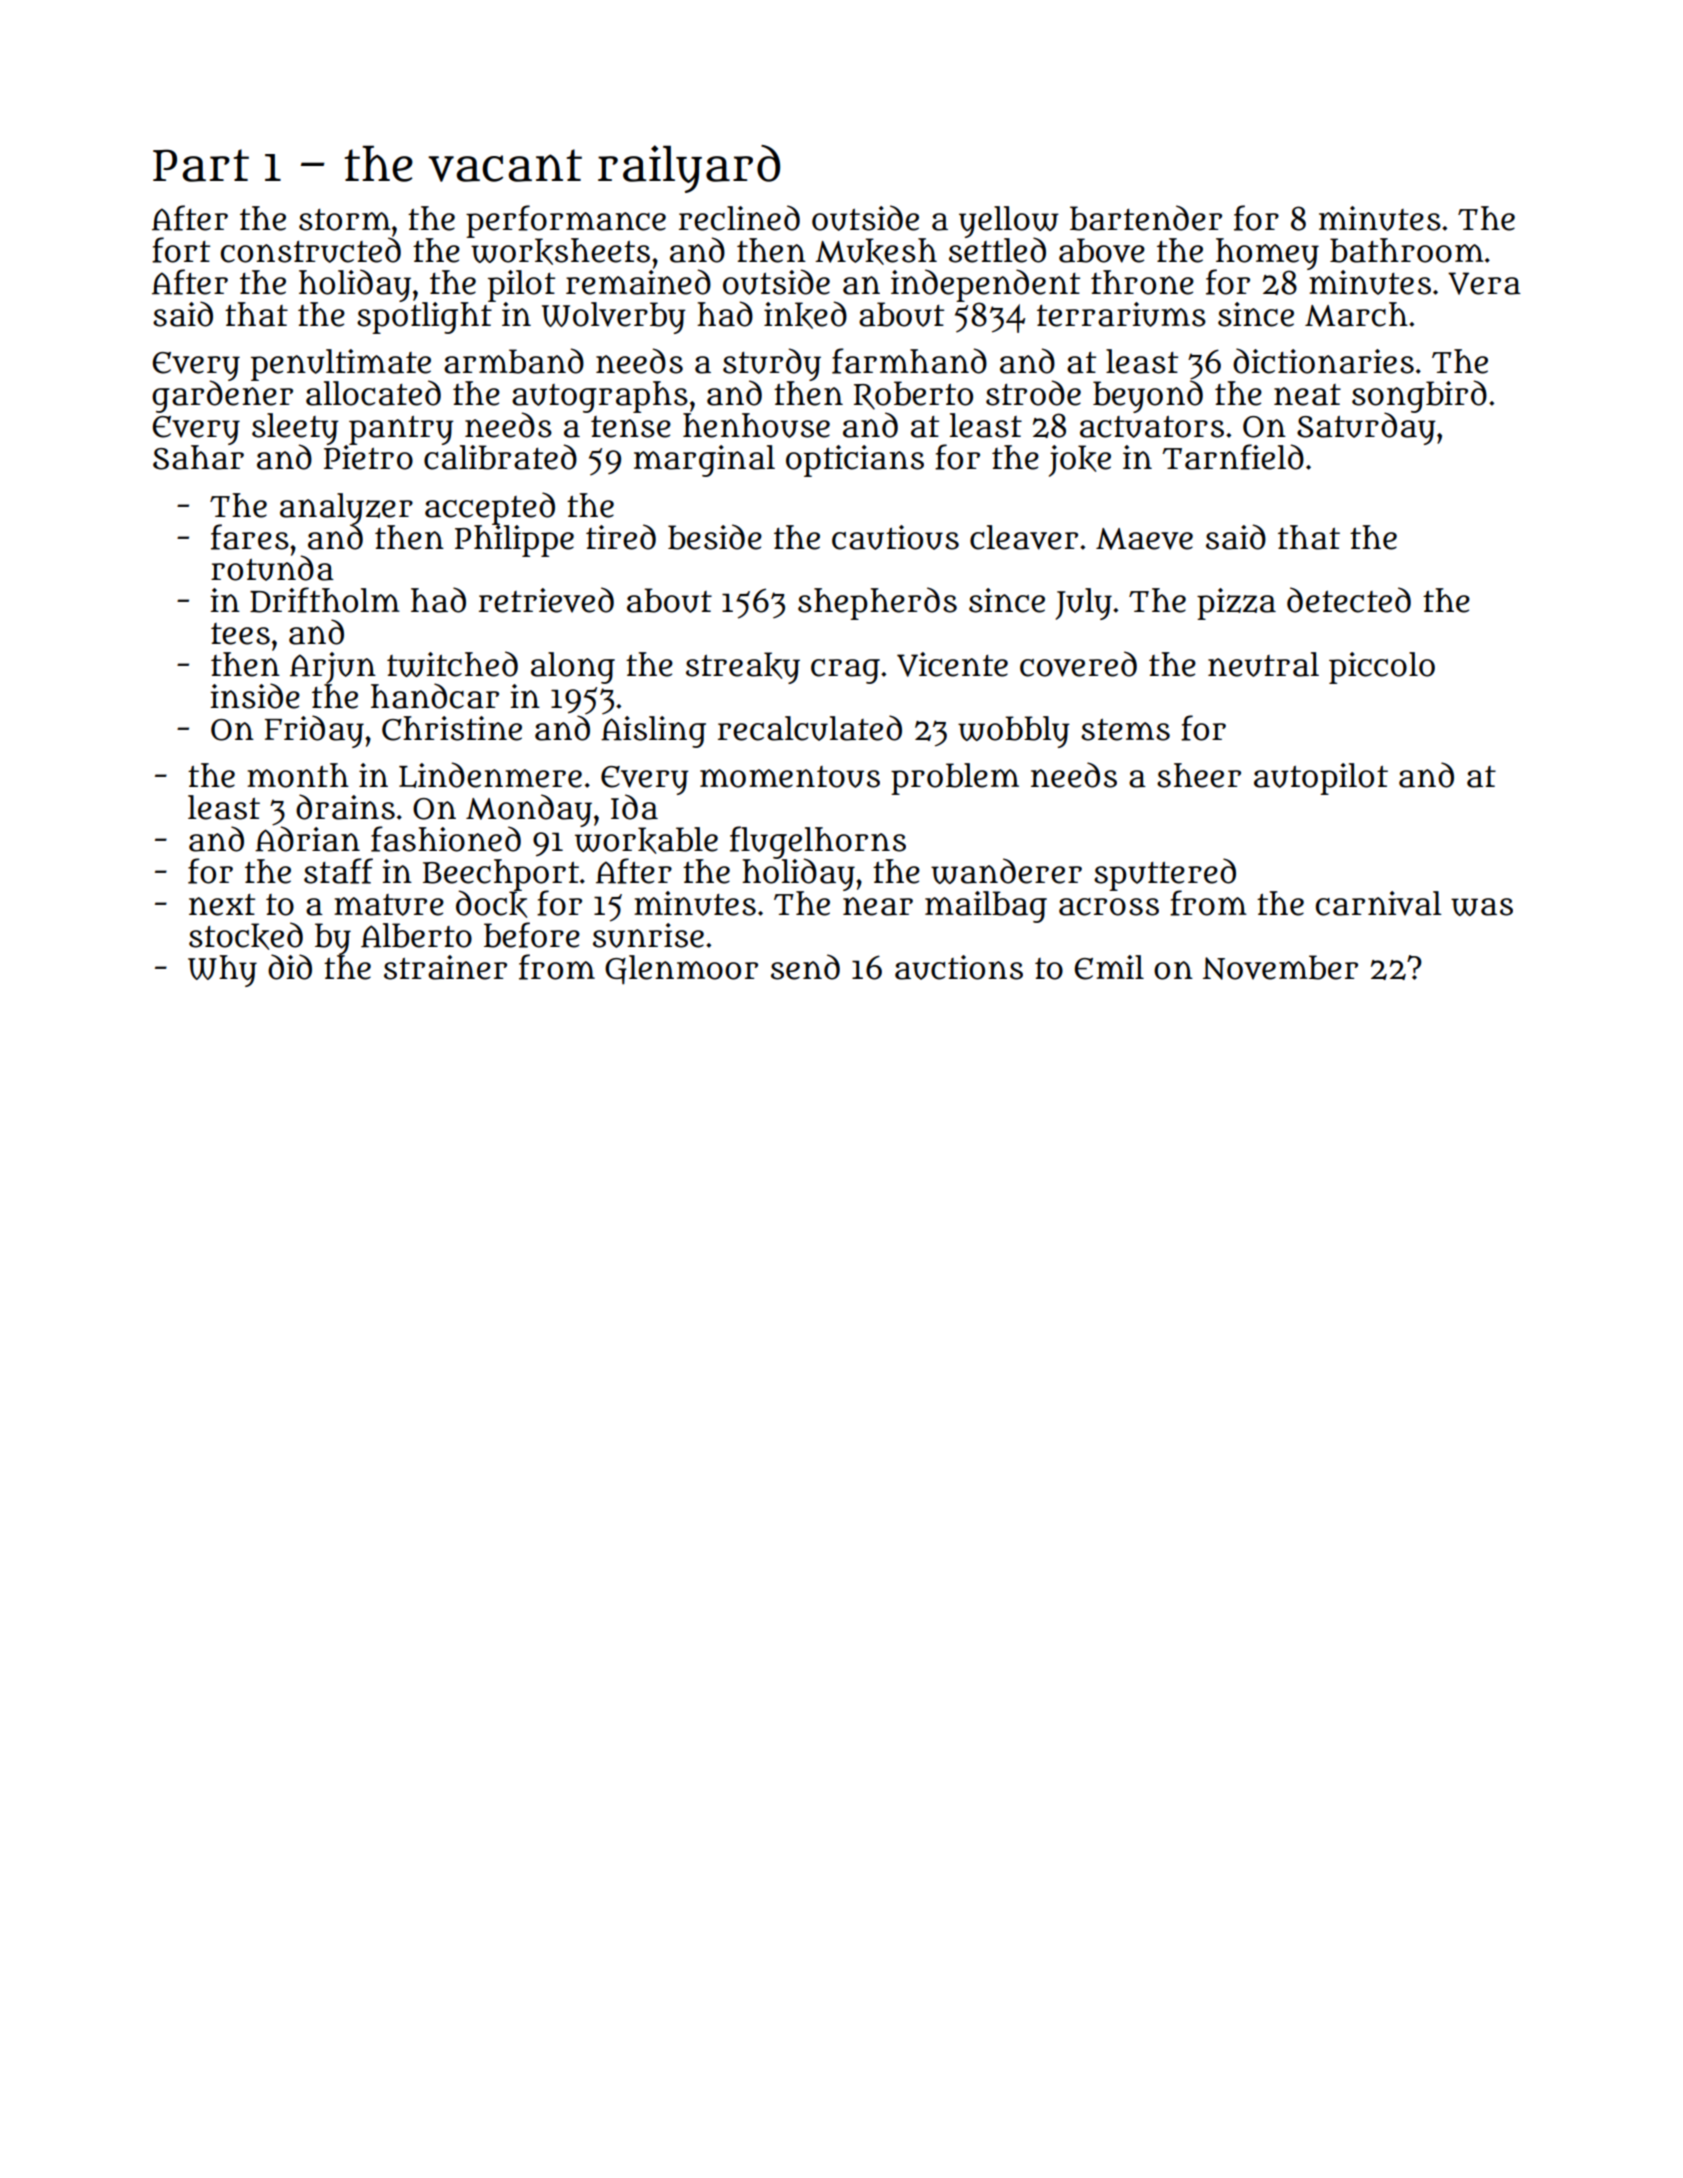 Image resolution: width=1683 pixels, height=2178 pixels. I want to click on Why, so click(222, 971).
